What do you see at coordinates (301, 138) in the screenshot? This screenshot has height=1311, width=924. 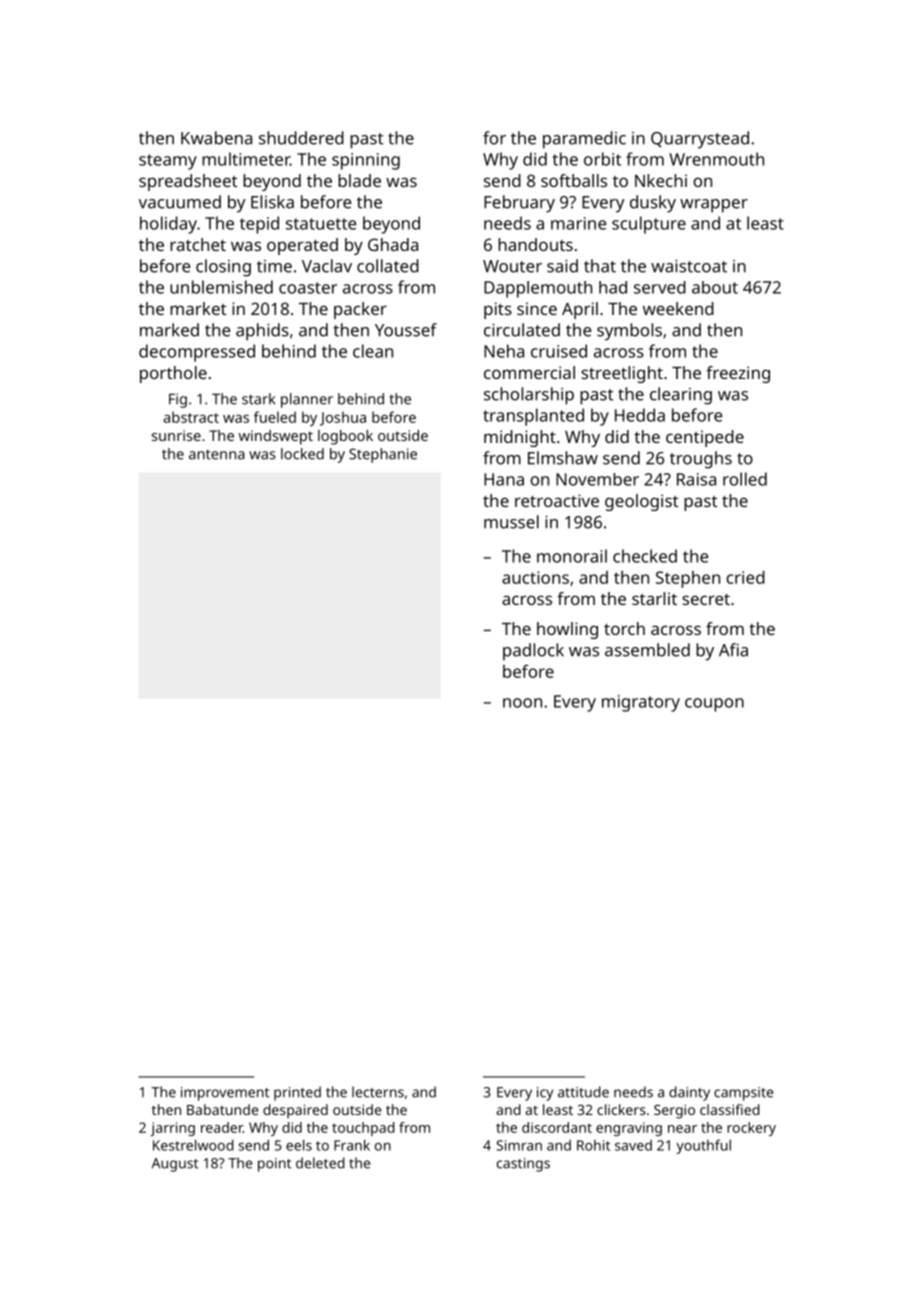 I see `shuddered` at bounding box center [301, 138].
